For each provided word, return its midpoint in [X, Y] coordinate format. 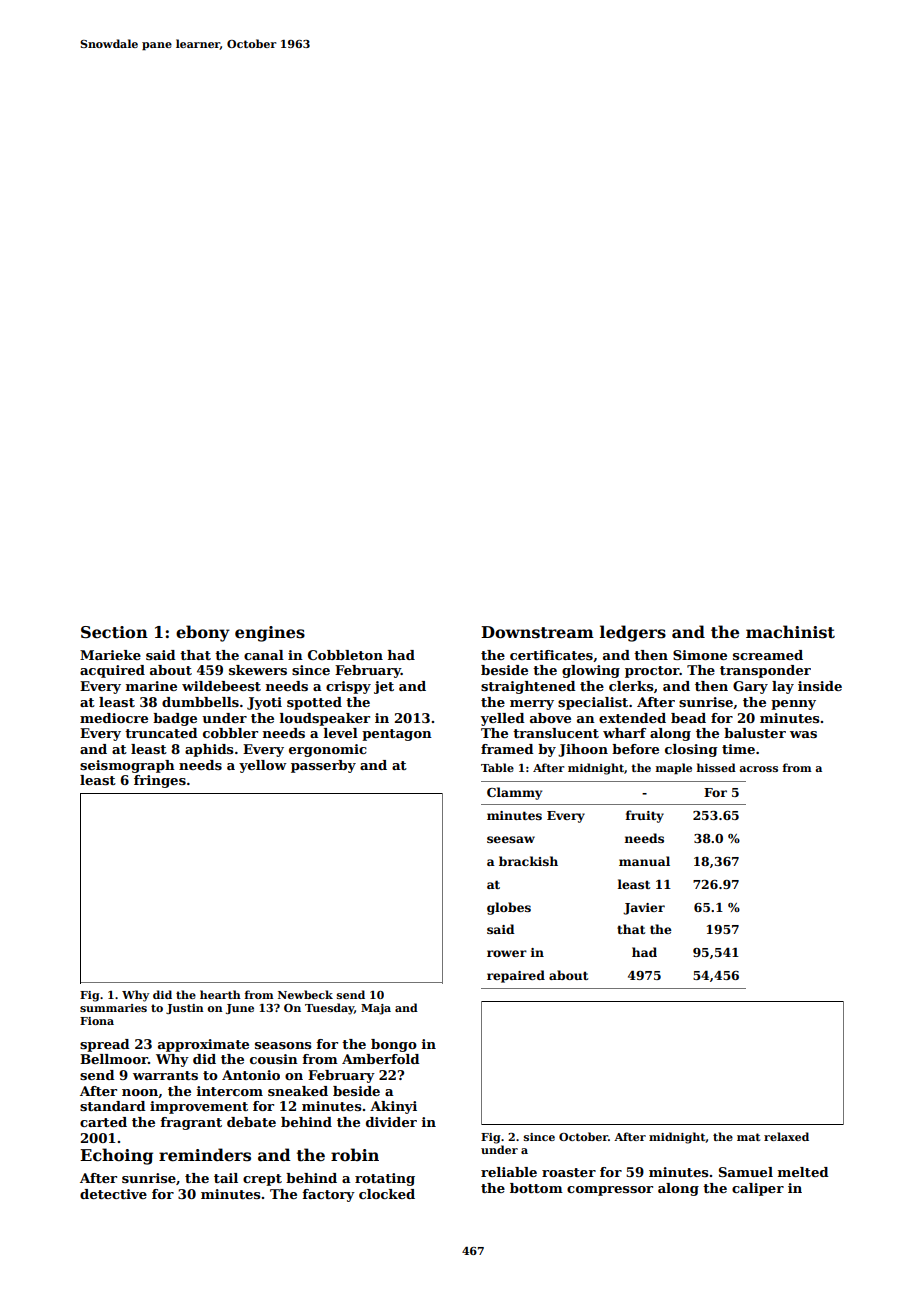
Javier [644, 909]
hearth [220, 994]
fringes [160, 781]
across [758, 769]
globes [509, 908]
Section [114, 632]
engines [270, 634]
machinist [790, 632]
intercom [230, 1091]
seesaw [511, 839]
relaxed [786, 1136]
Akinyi [393, 1107]
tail [226, 1178]
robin [355, 1154]
